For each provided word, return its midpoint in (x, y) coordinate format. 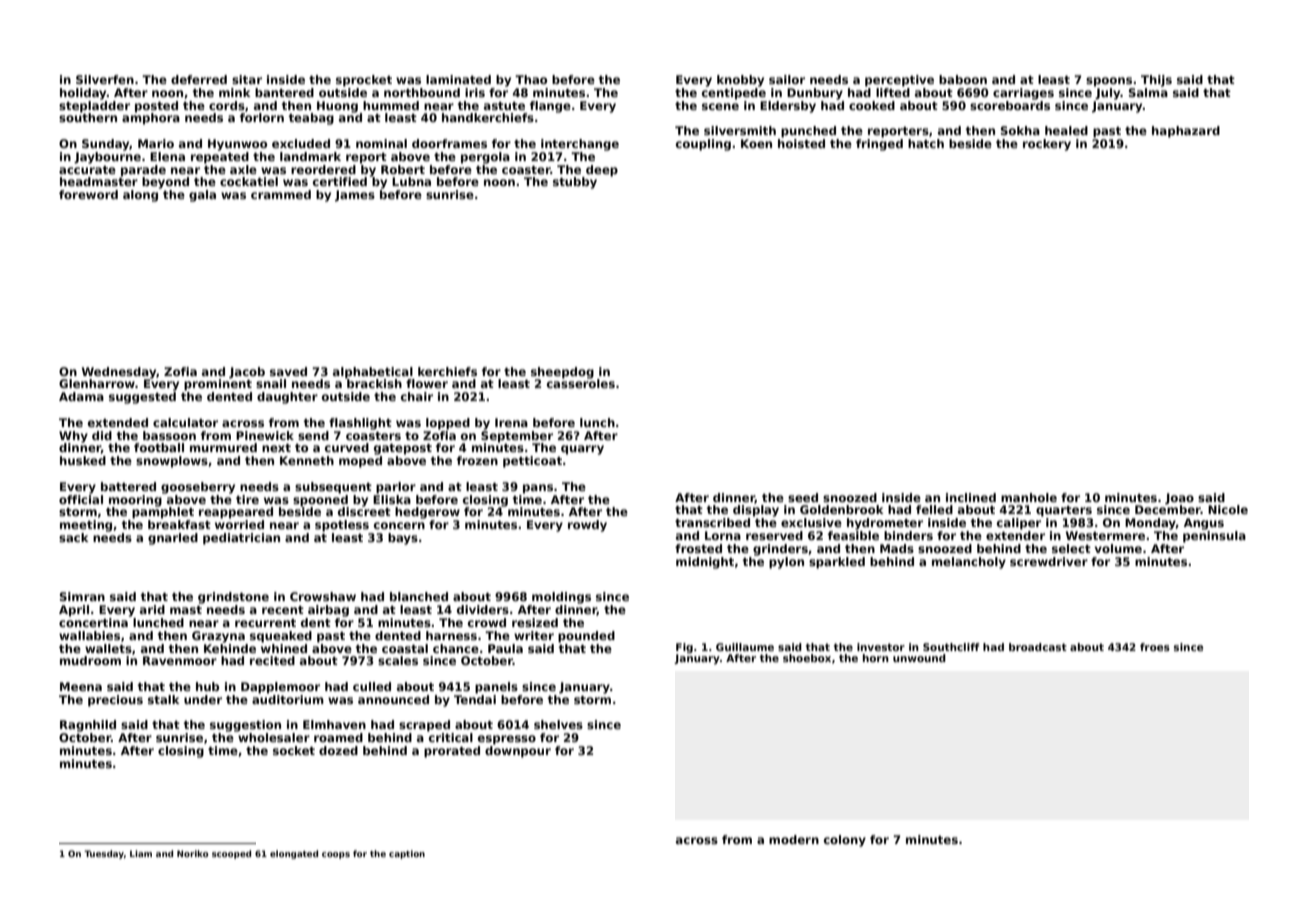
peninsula (1214, 537)
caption (407, 854)
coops (336, 855)
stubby (575, 183)
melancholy (969, 563)
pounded (586, 637)
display (756, 511)
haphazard (1186, 132)
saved (288, 371)
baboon (963, 79)
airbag (328, 611)
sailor (787, 79)
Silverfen (105, 79)
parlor (396, 488)
